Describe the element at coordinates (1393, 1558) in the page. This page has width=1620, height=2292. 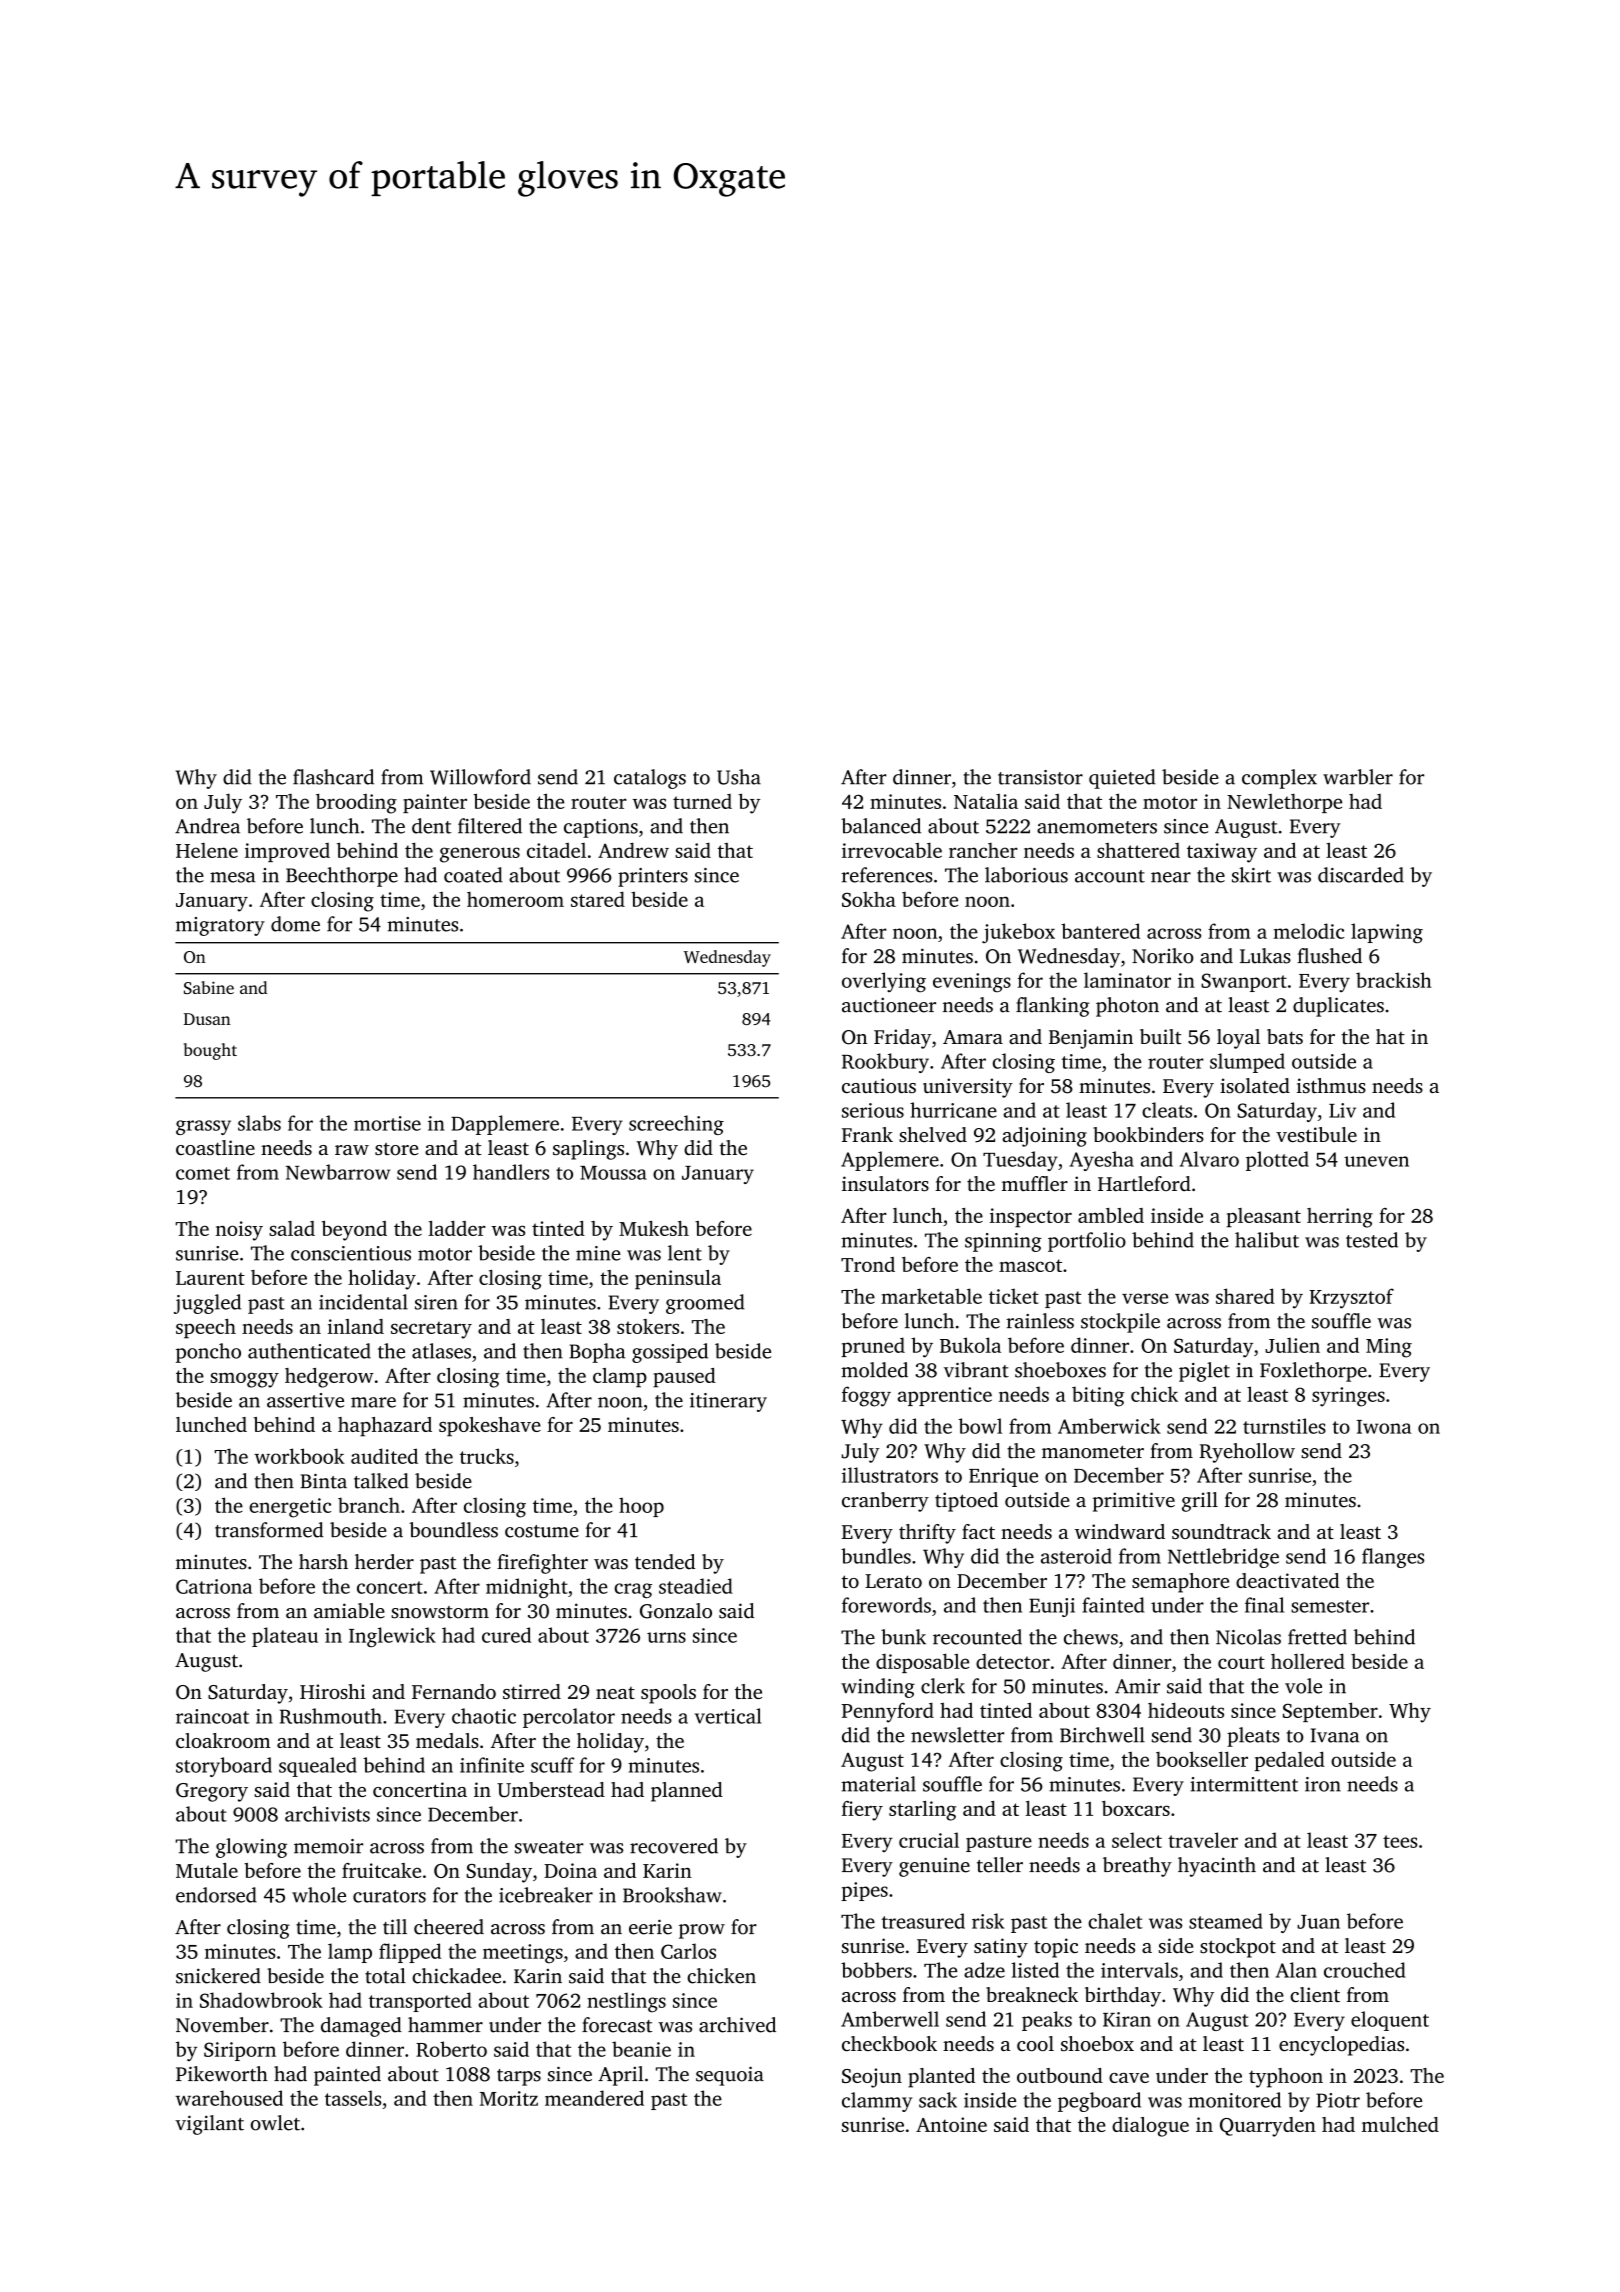
I see `flanges` at that location.
